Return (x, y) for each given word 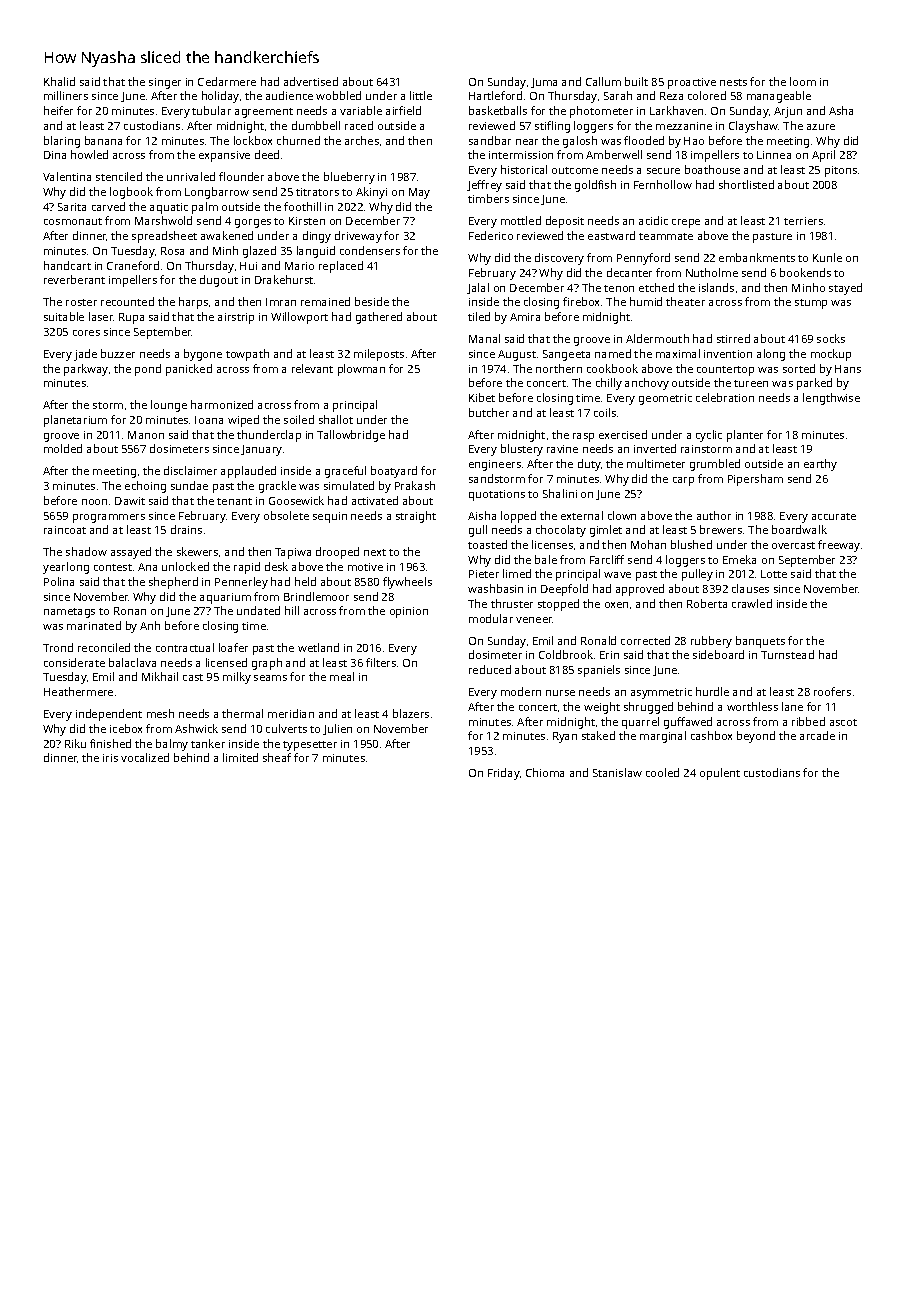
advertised (311, 81)
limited (240, 757)
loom (803, 81)
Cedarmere (227, 81)
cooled (662, 772)
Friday (504, 774)
